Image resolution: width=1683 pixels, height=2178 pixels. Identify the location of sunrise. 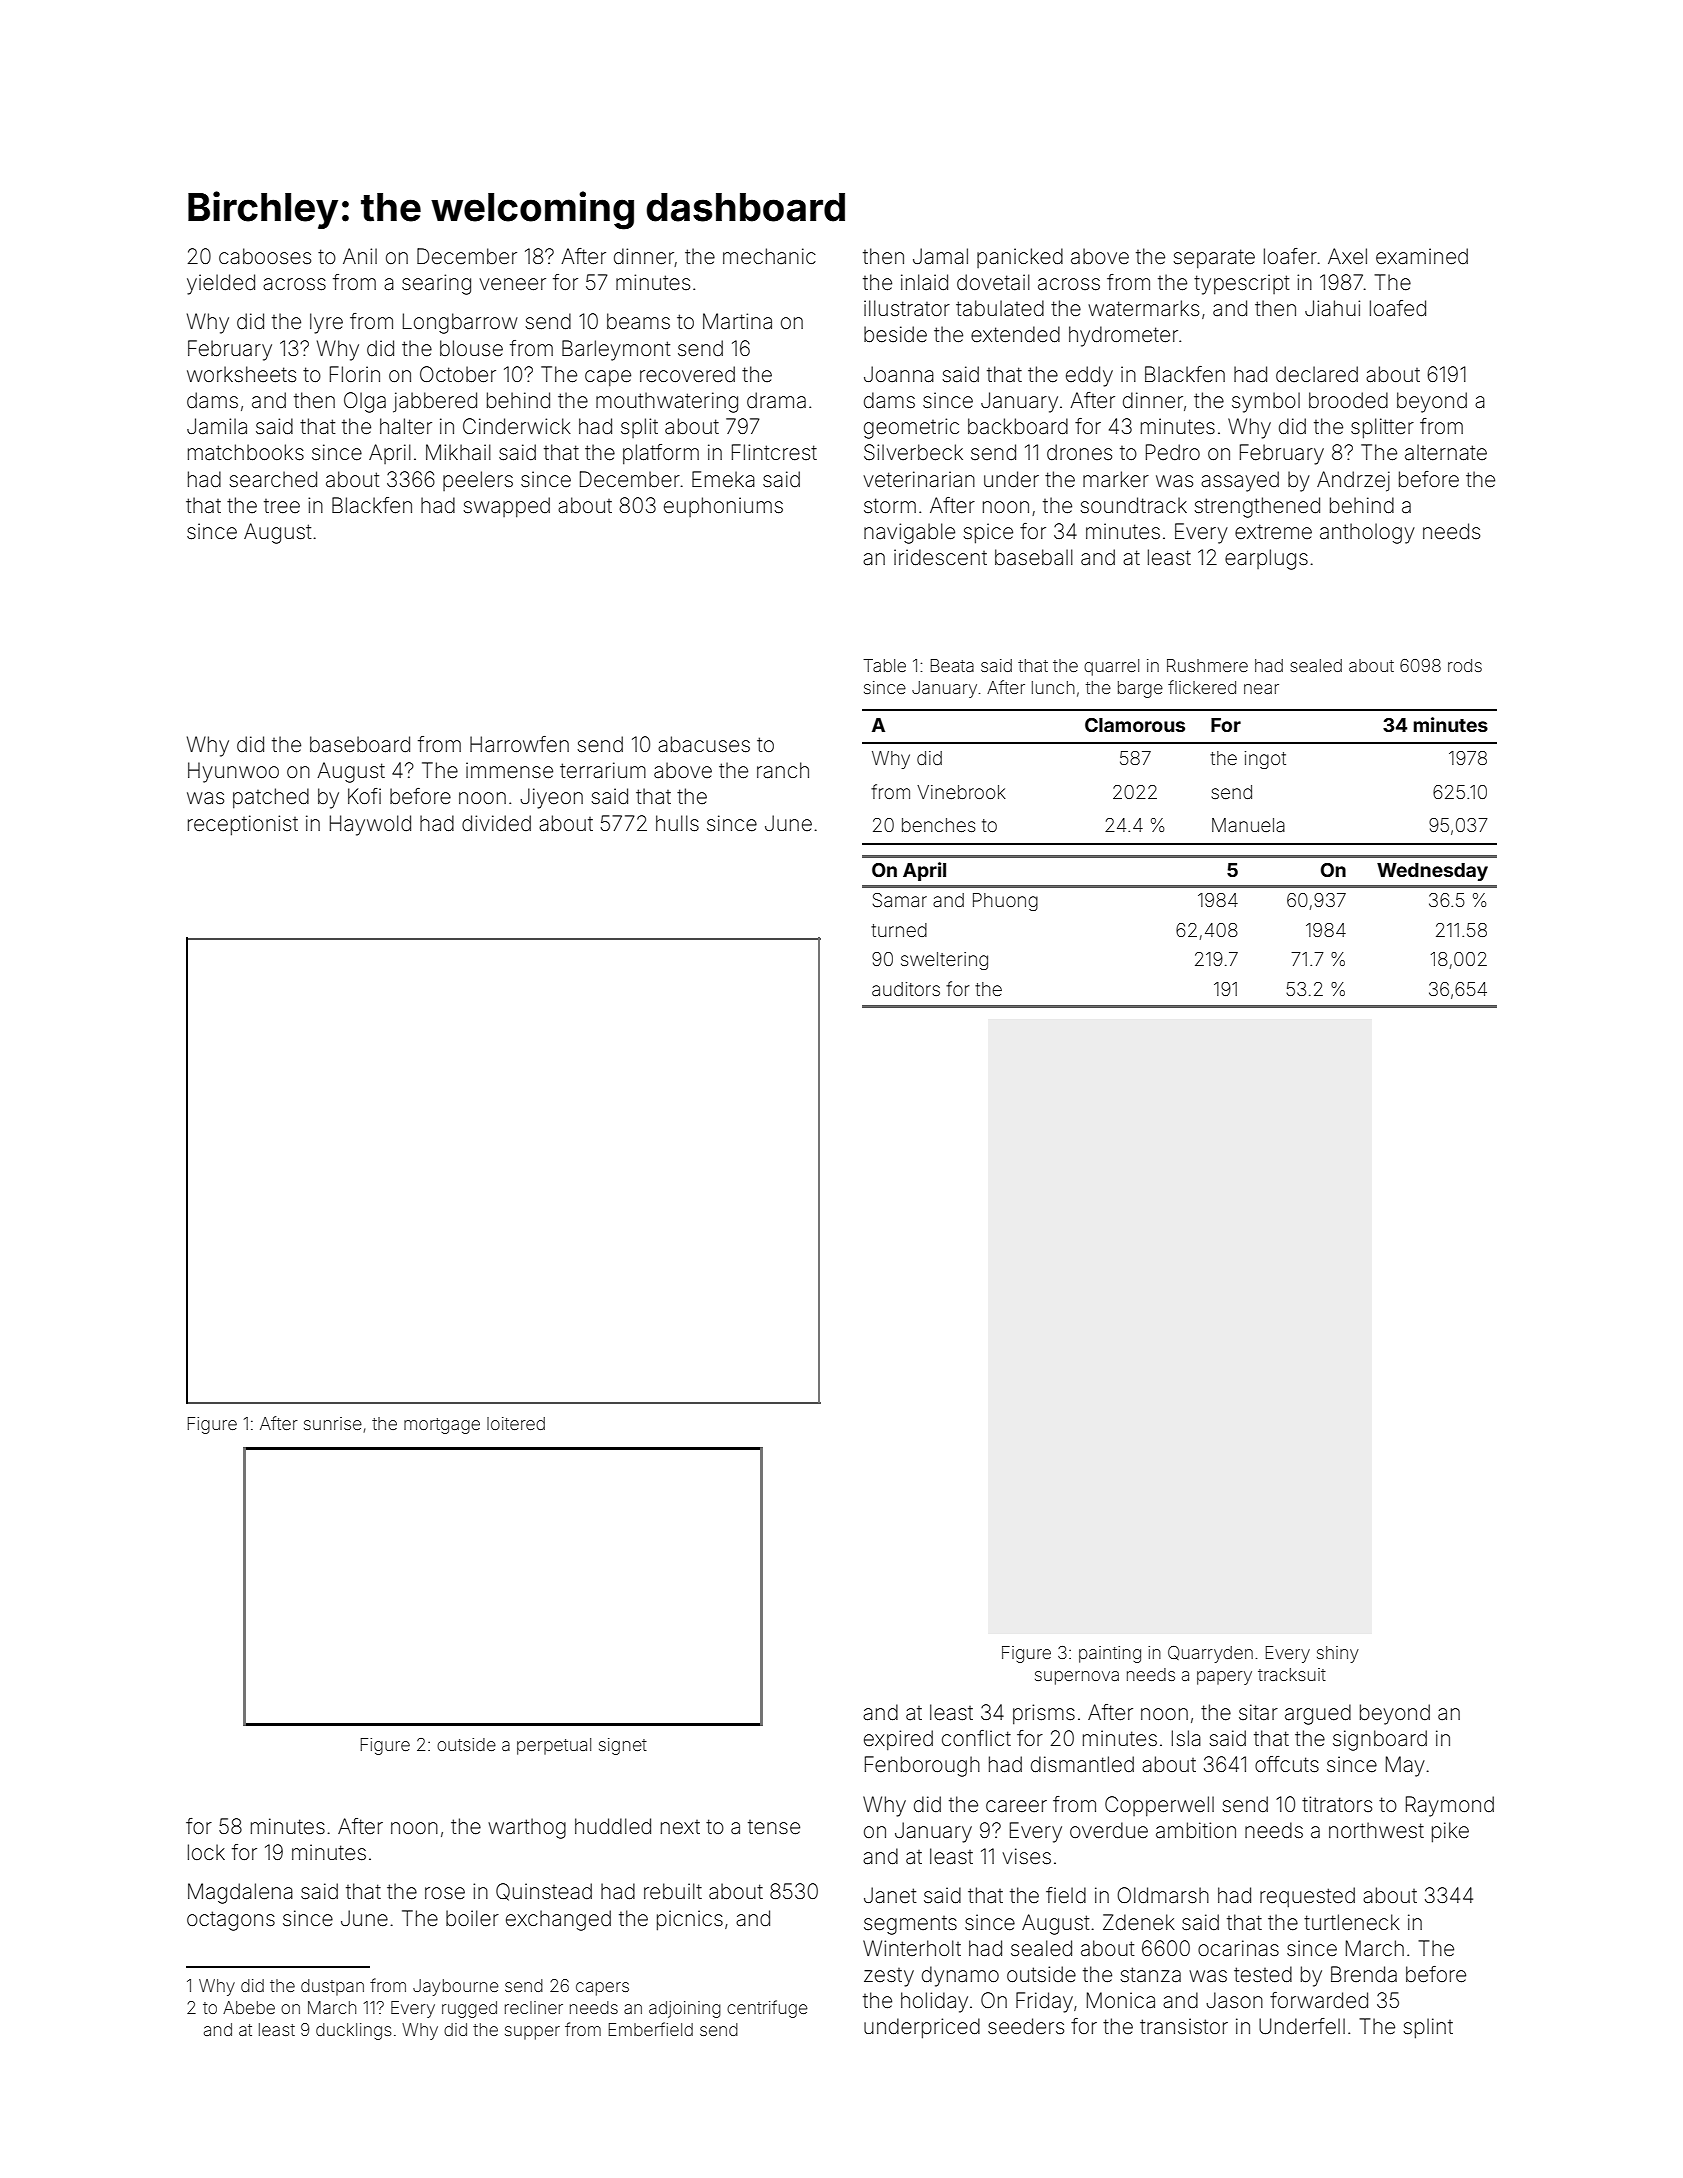
(333, 1423).
